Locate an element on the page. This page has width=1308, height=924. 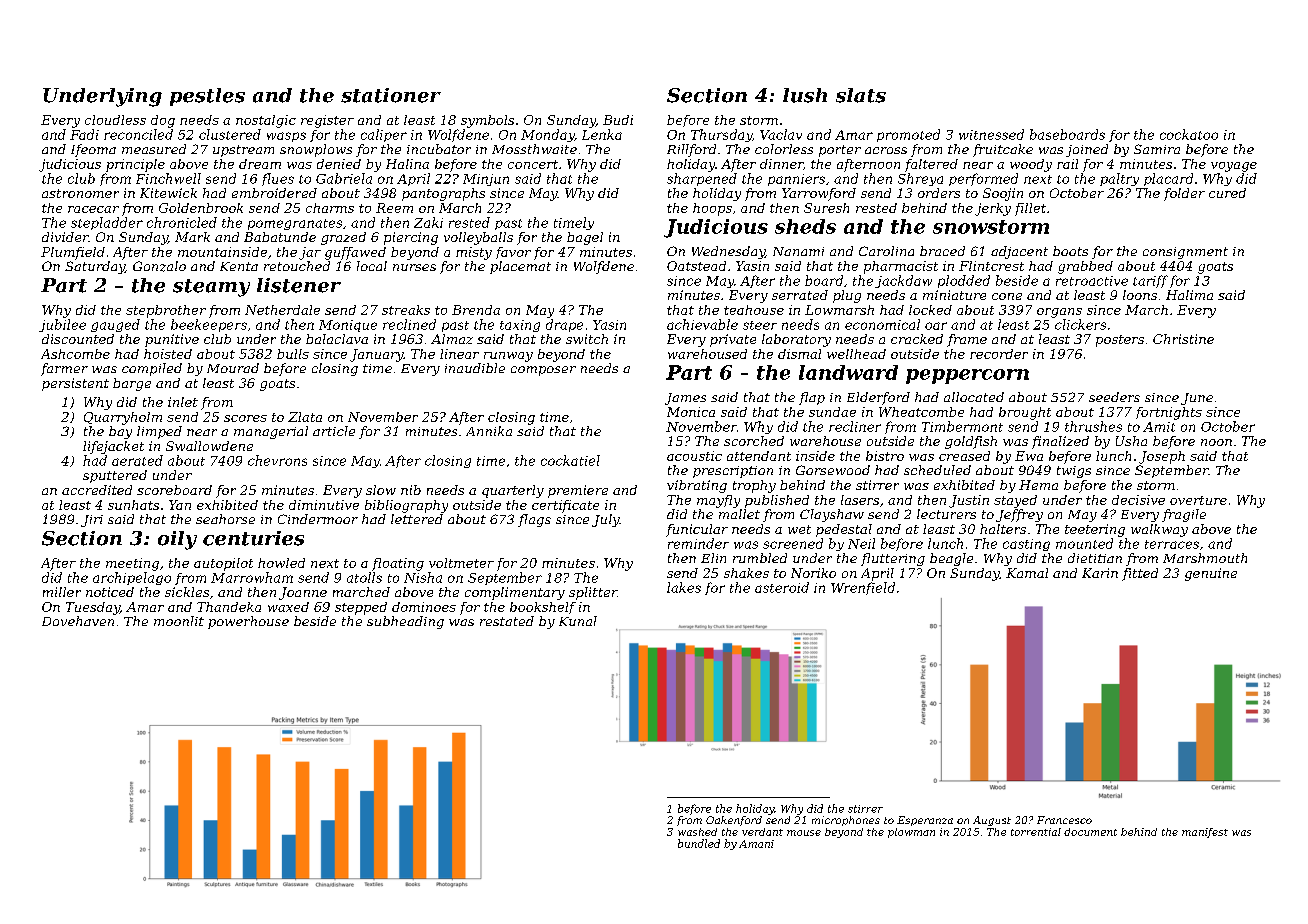
fitted is located at coordinates (1140, 574).
